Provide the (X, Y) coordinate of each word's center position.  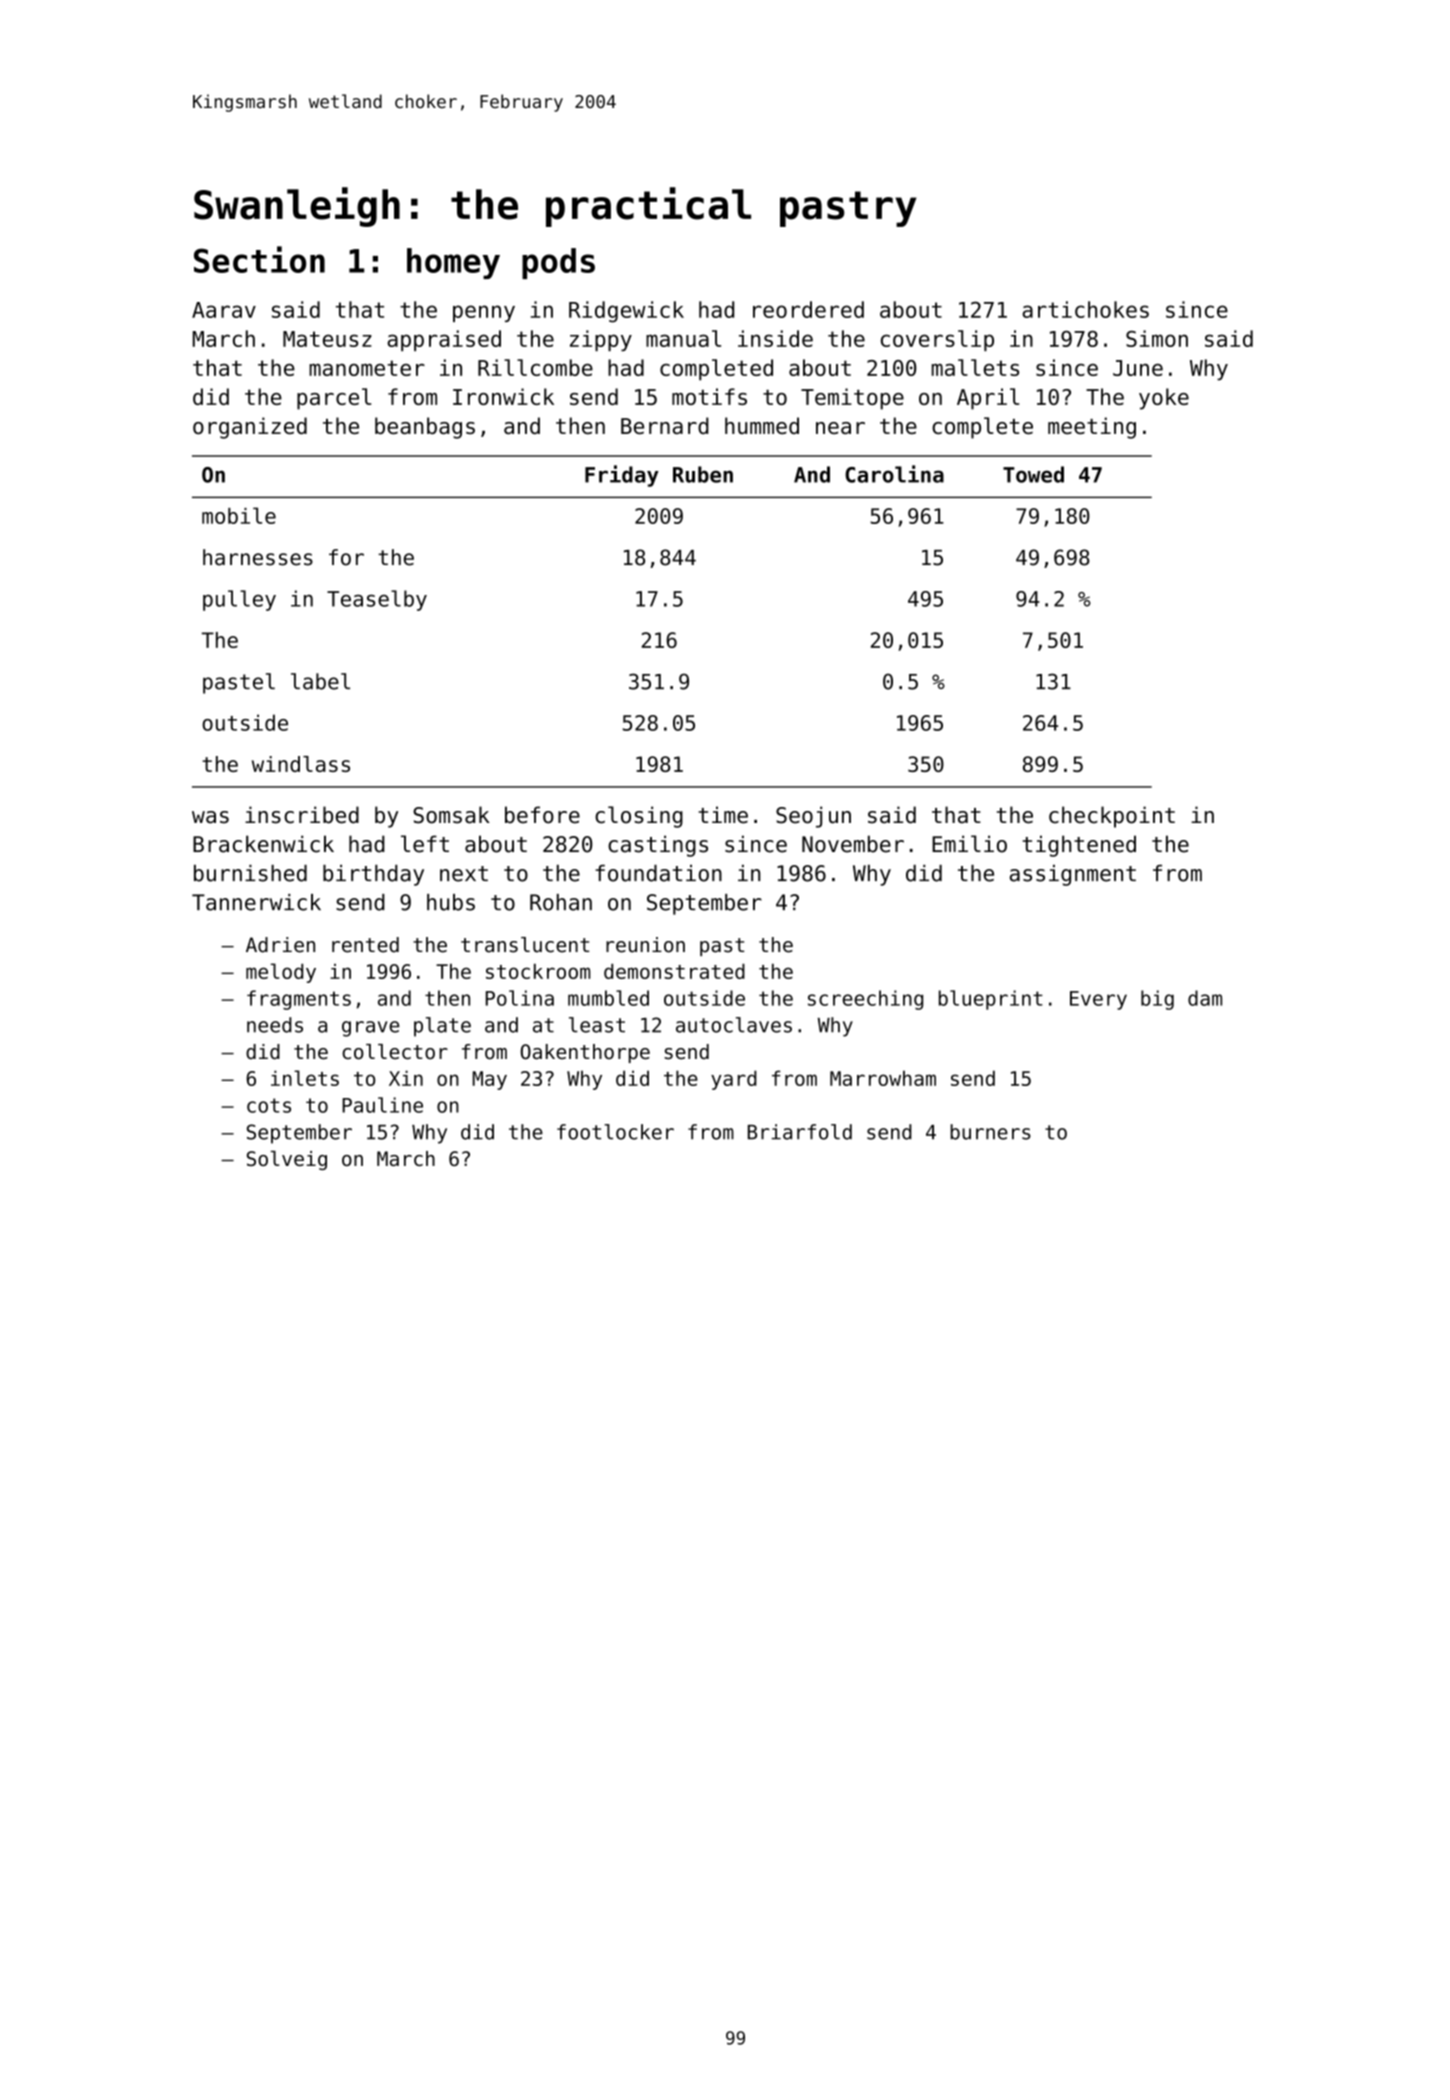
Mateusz (327, 339)
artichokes (1085, 309)
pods (558, 263)
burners (990, 1132)
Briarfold (800, 1132)
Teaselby (377, 600)
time (723, 815)
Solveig (287, 1160)
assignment (1073, 875)
